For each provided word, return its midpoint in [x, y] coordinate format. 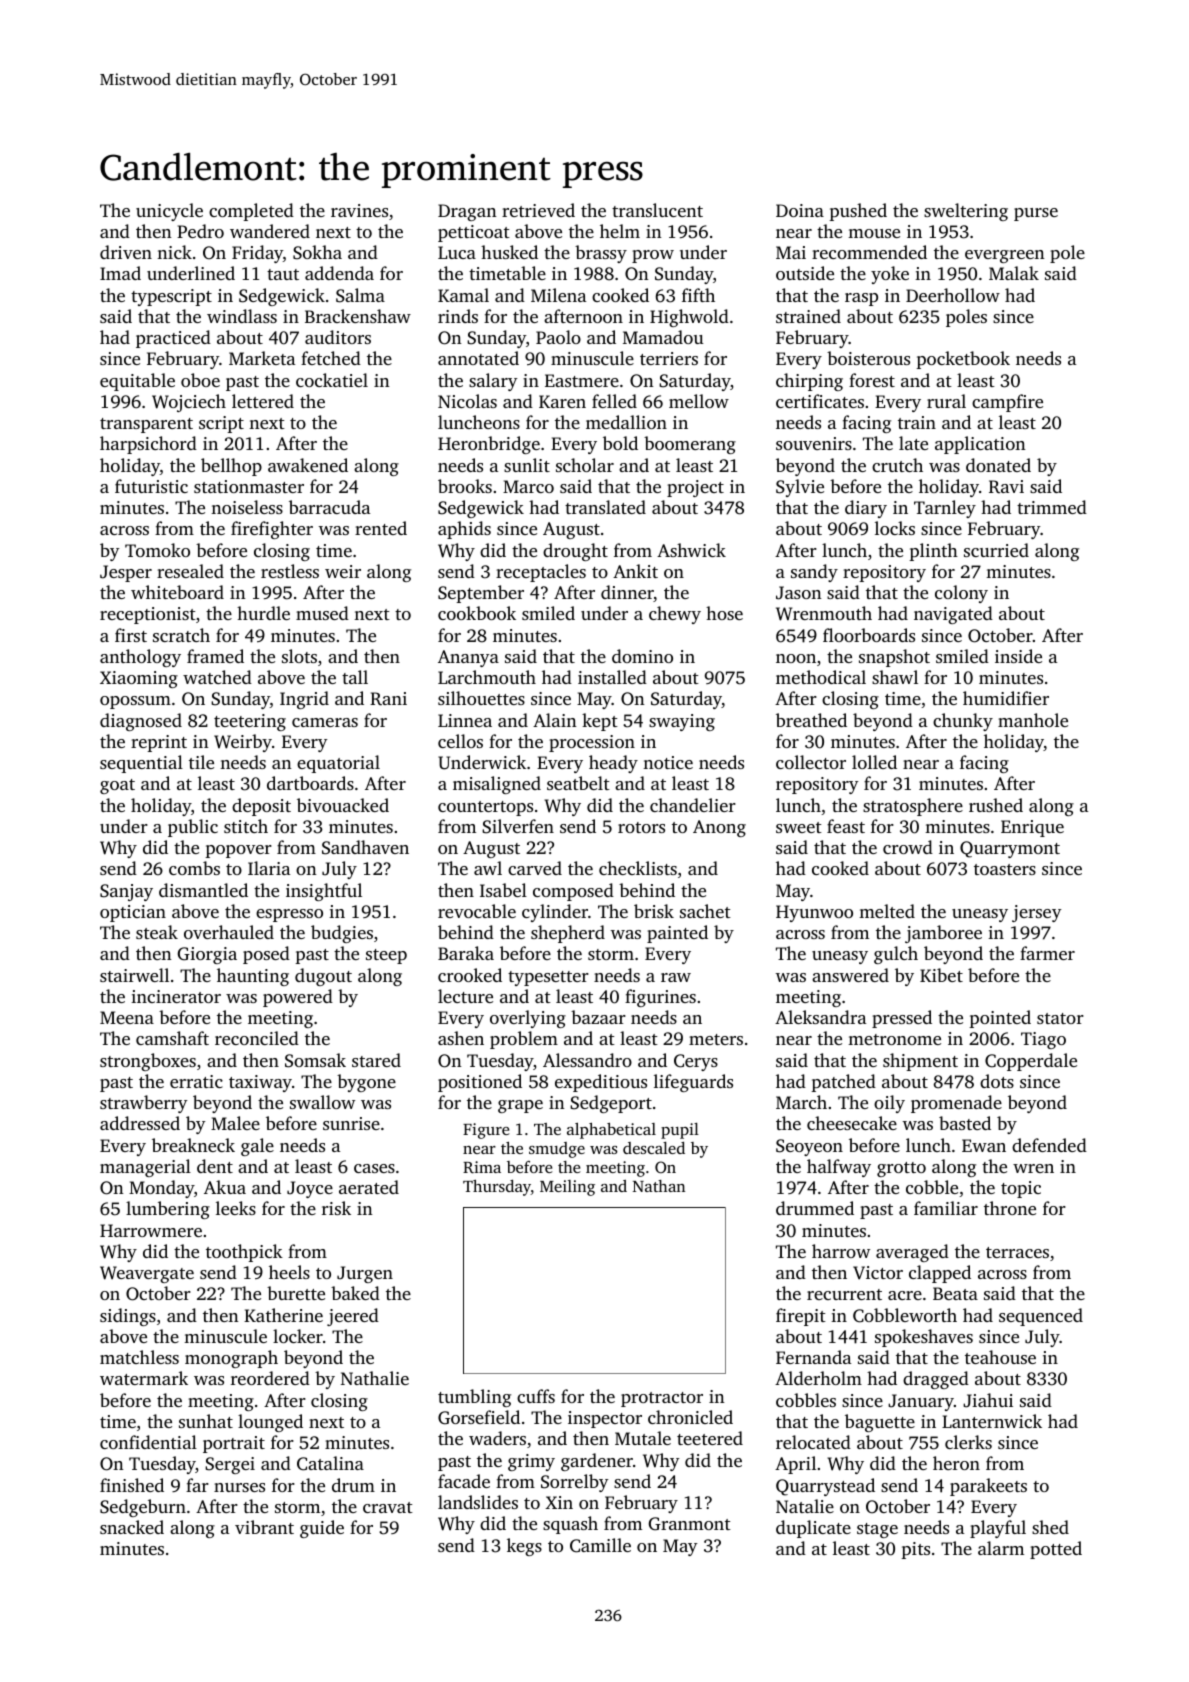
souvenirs [814, 443]
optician [133, 913]
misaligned [497, 785]
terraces [1017, 1252]
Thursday [497, 1188]
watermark [144, 1378]
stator [1060, 1018]
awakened [308, 465]
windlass [242, 316]
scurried [996, 550]
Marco [528, 486]
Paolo [558, 337]
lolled [874, 762]
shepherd [568, 934]
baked [355, 1293]
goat [117, 786]
